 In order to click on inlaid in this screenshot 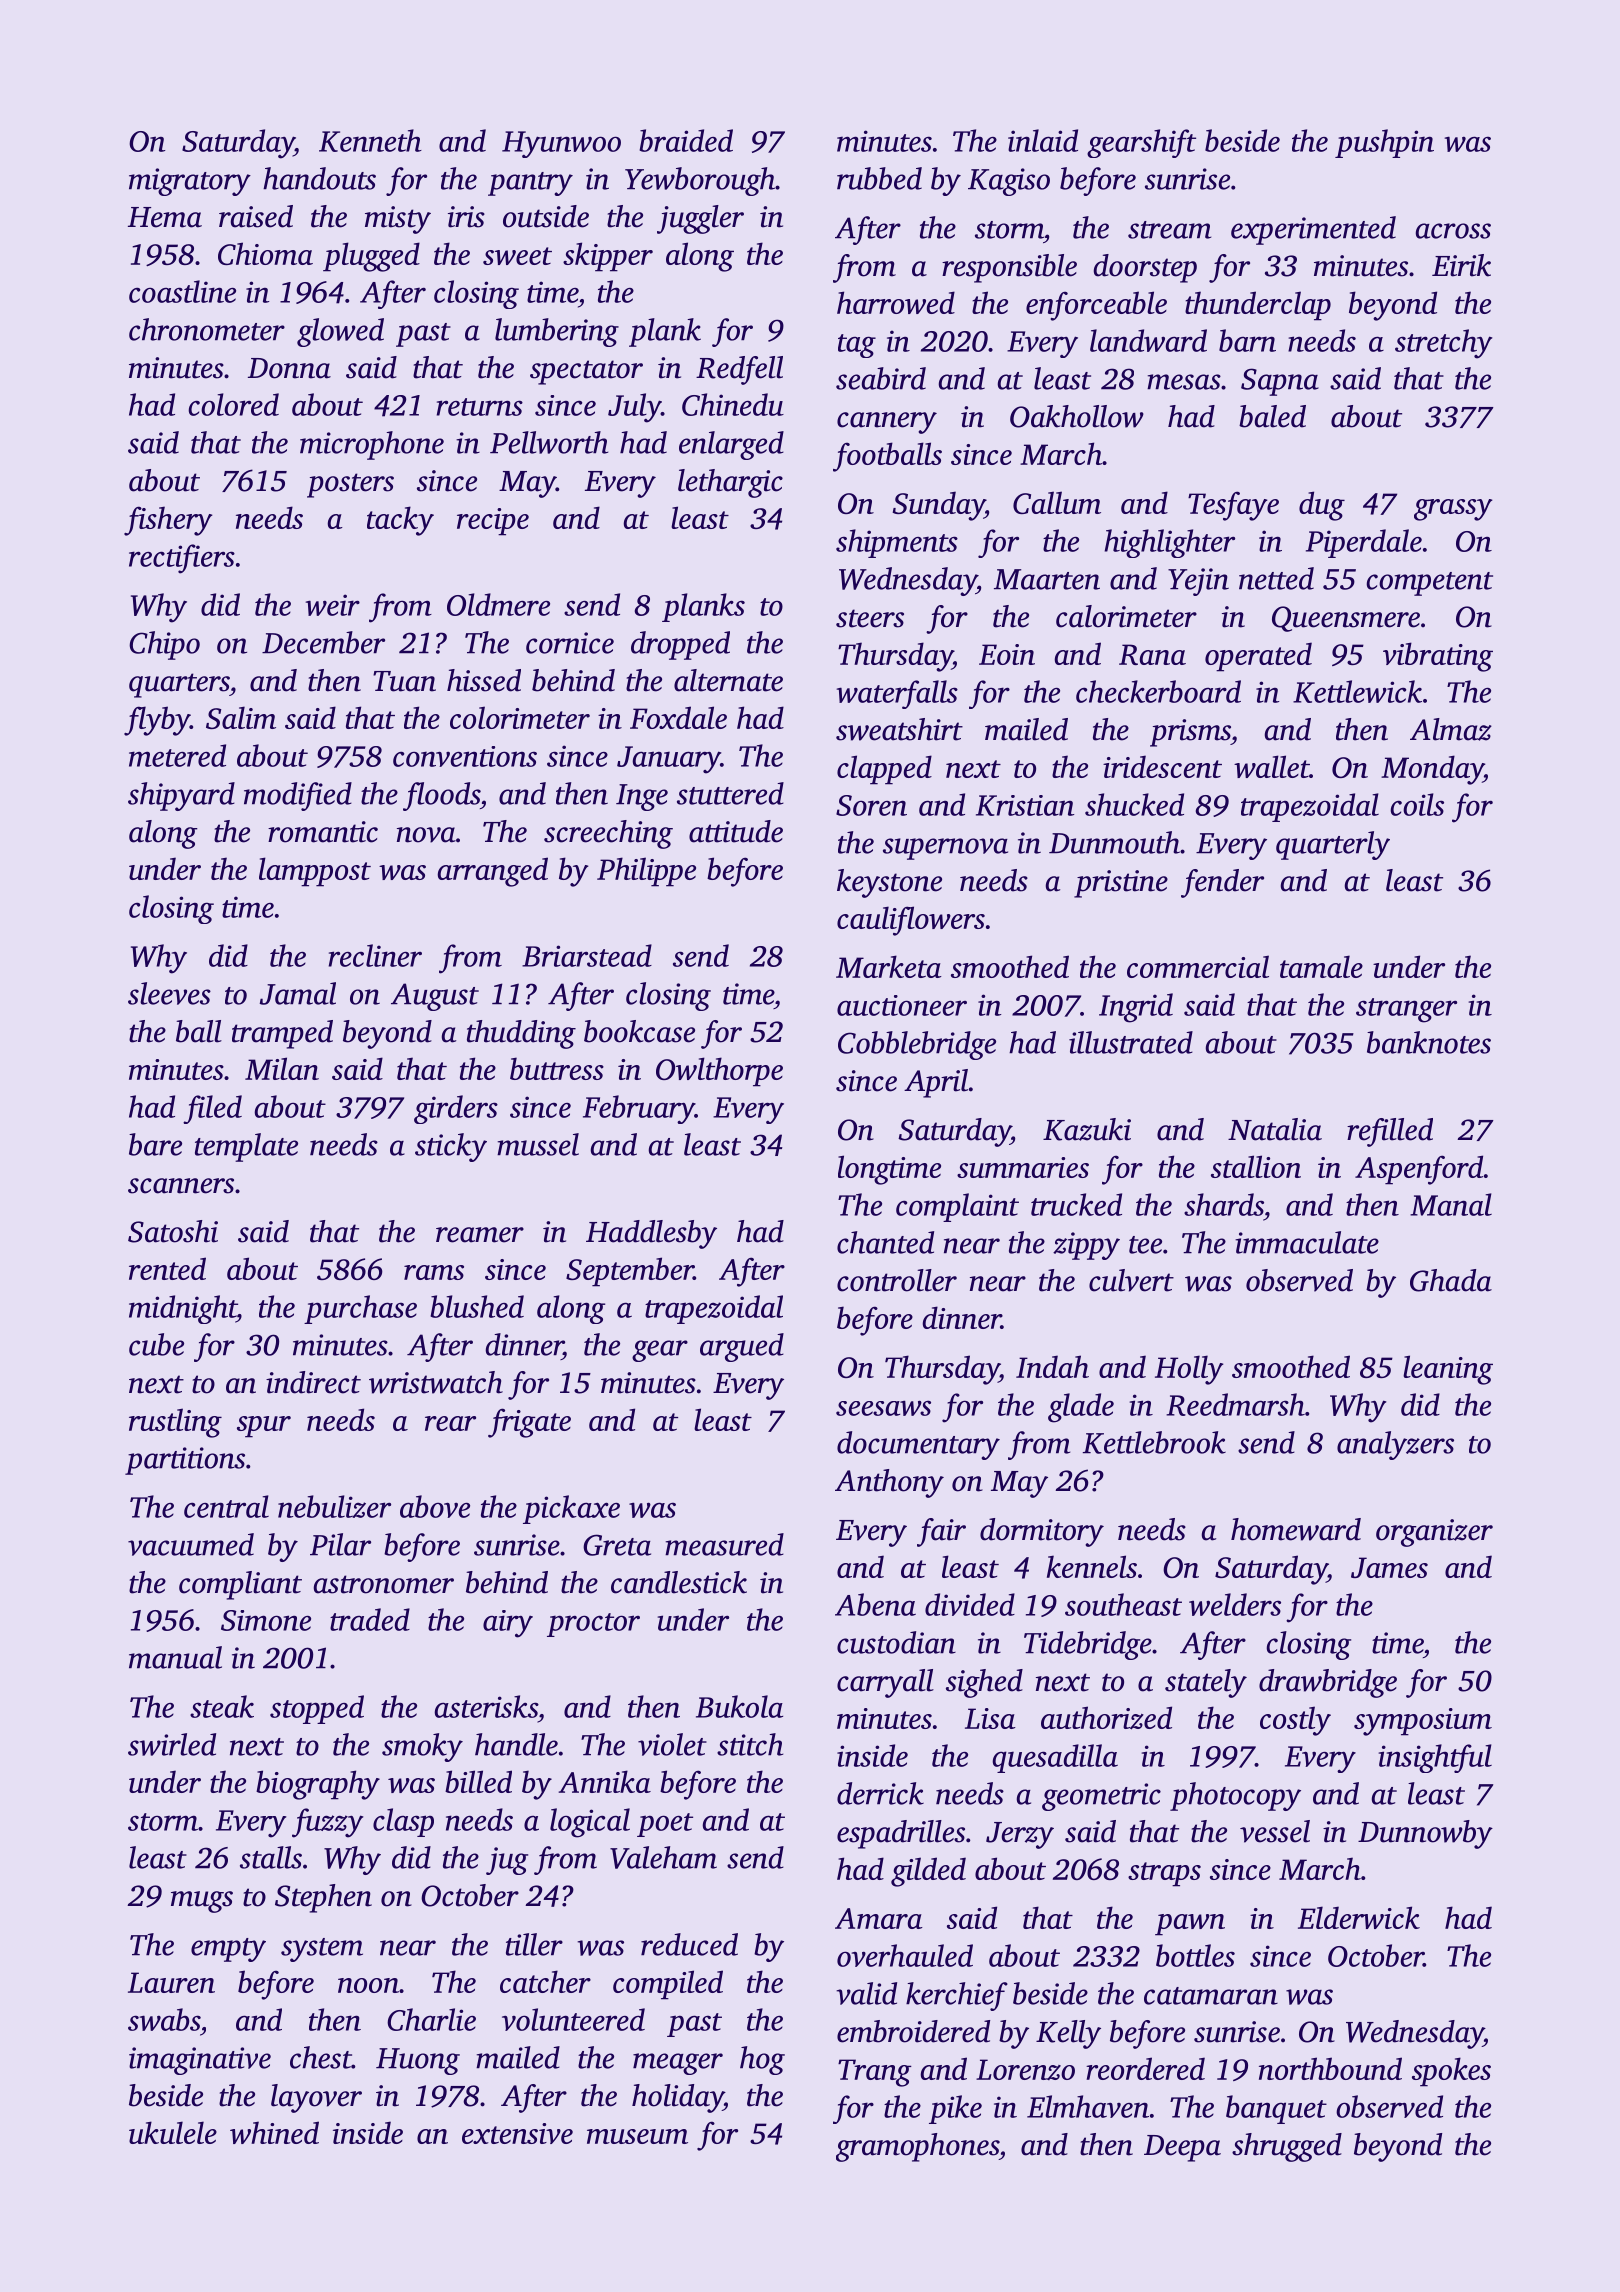, I will do `click(1043, 140)`.
